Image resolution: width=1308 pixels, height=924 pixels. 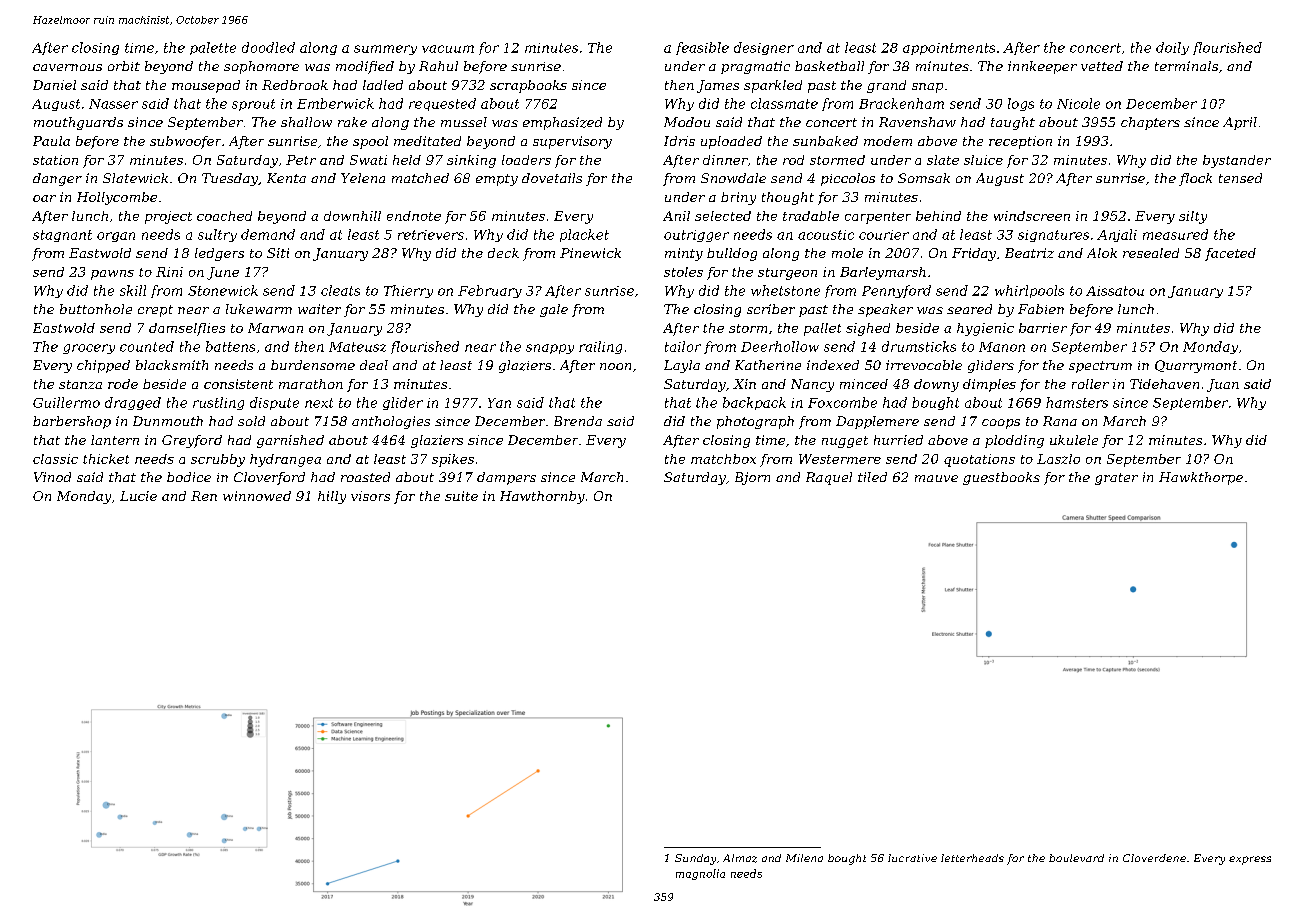 What do you see at coordinates (578, 421) in the screenshot?
I see `Brenda` at bounding box center [578, 421].
